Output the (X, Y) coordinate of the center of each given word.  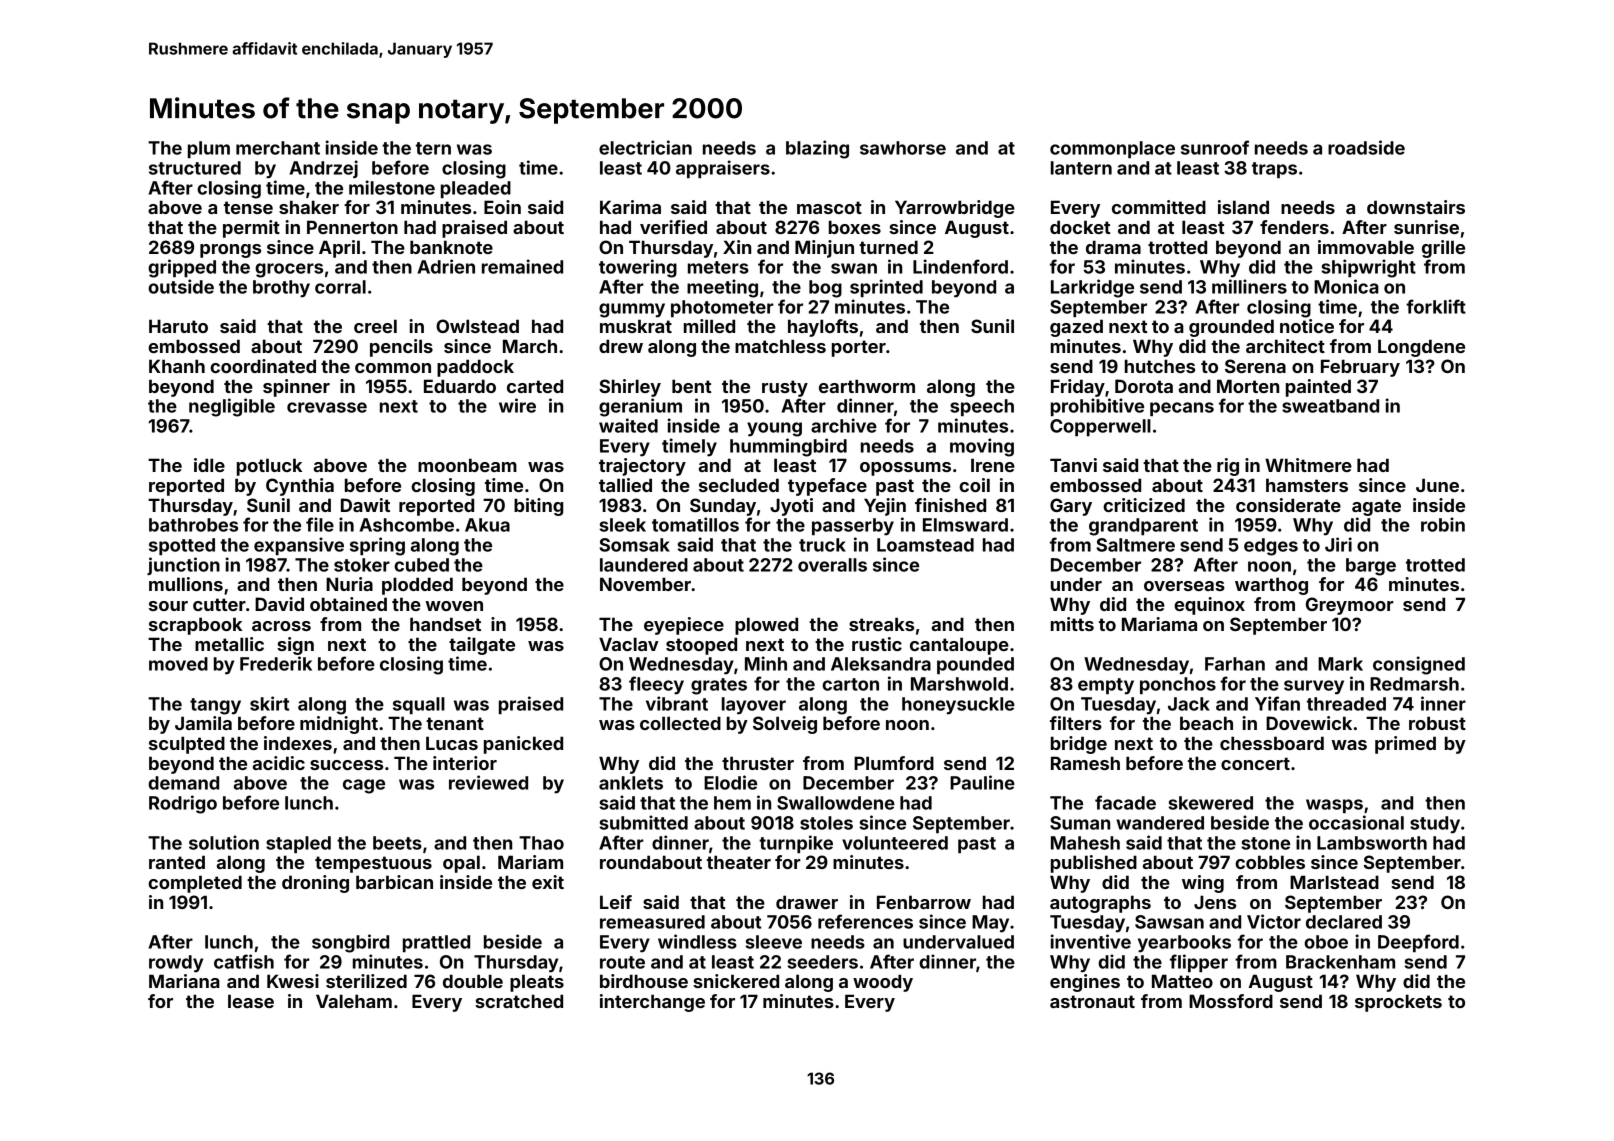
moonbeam (467, 465)
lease (251, 1001)
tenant (455, 723)
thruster (758, 763)
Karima (630, 207)
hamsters (1307, 485)
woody (883, 983)
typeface (827, 487)
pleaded (476, 189)
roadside (1366, 147)
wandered (1160, 823)
